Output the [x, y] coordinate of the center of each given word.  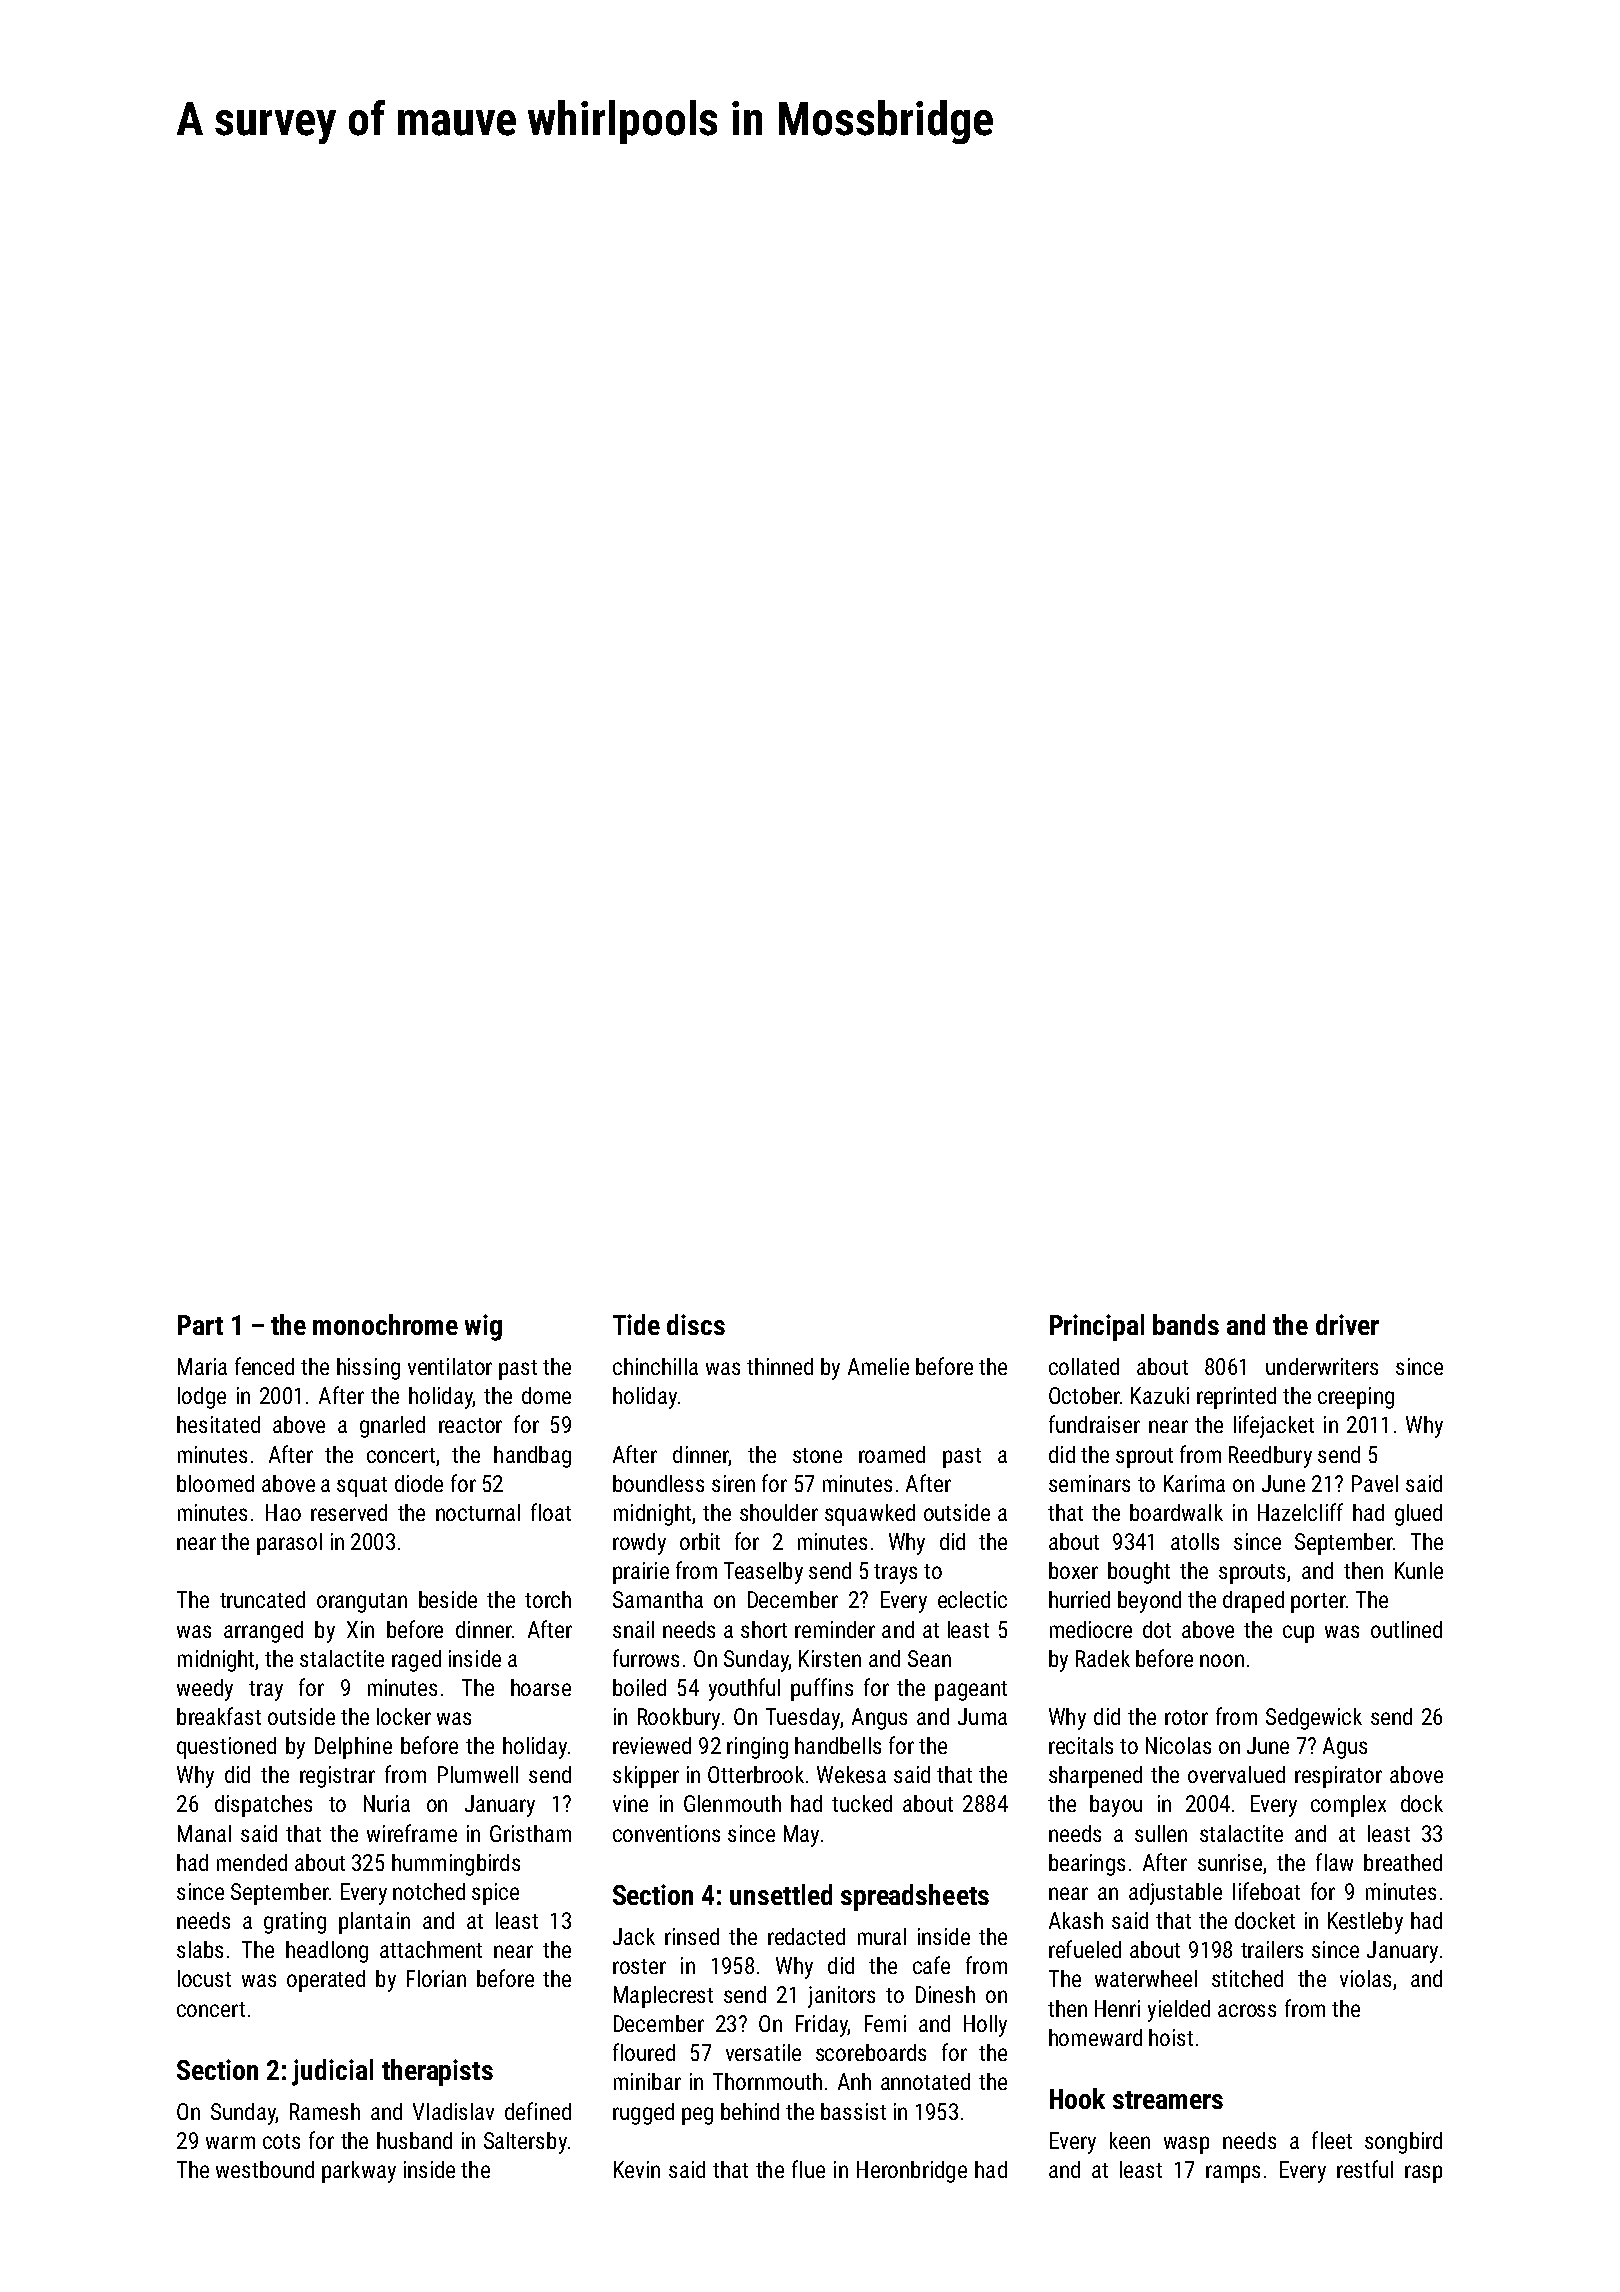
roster [639, 1966]
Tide [636, 1324]
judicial [332, 2072]
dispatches [263, 1806]
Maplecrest [663, 1997]
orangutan [362, 1603]
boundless [658, 1483]
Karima [1194, 1483]
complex [1348, 1806]
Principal [1097, 1327]
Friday [822, 2026]
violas [1365, 1978]
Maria [202, 1366]
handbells [838, 1745]
